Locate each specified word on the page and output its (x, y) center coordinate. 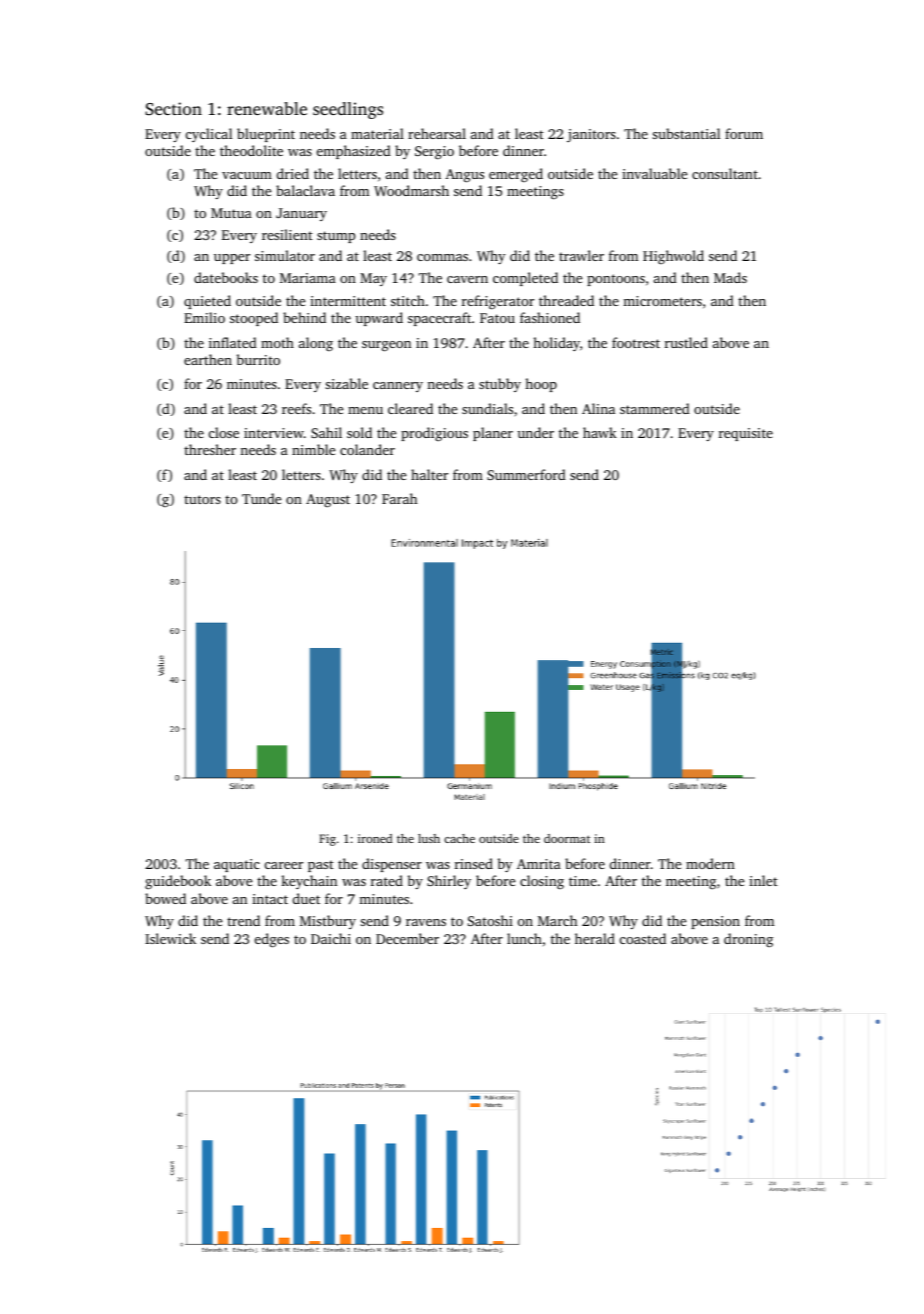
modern (710, 863)
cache (459, 838)
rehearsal (437, 133)
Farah (399, 498)
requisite (746, 434)
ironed (375, 838)
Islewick (170, 938)
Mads (730, 277)
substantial (686, 133)
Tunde (261, 498)
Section (173, 109)
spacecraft (439, 319)
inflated (233, 342)
